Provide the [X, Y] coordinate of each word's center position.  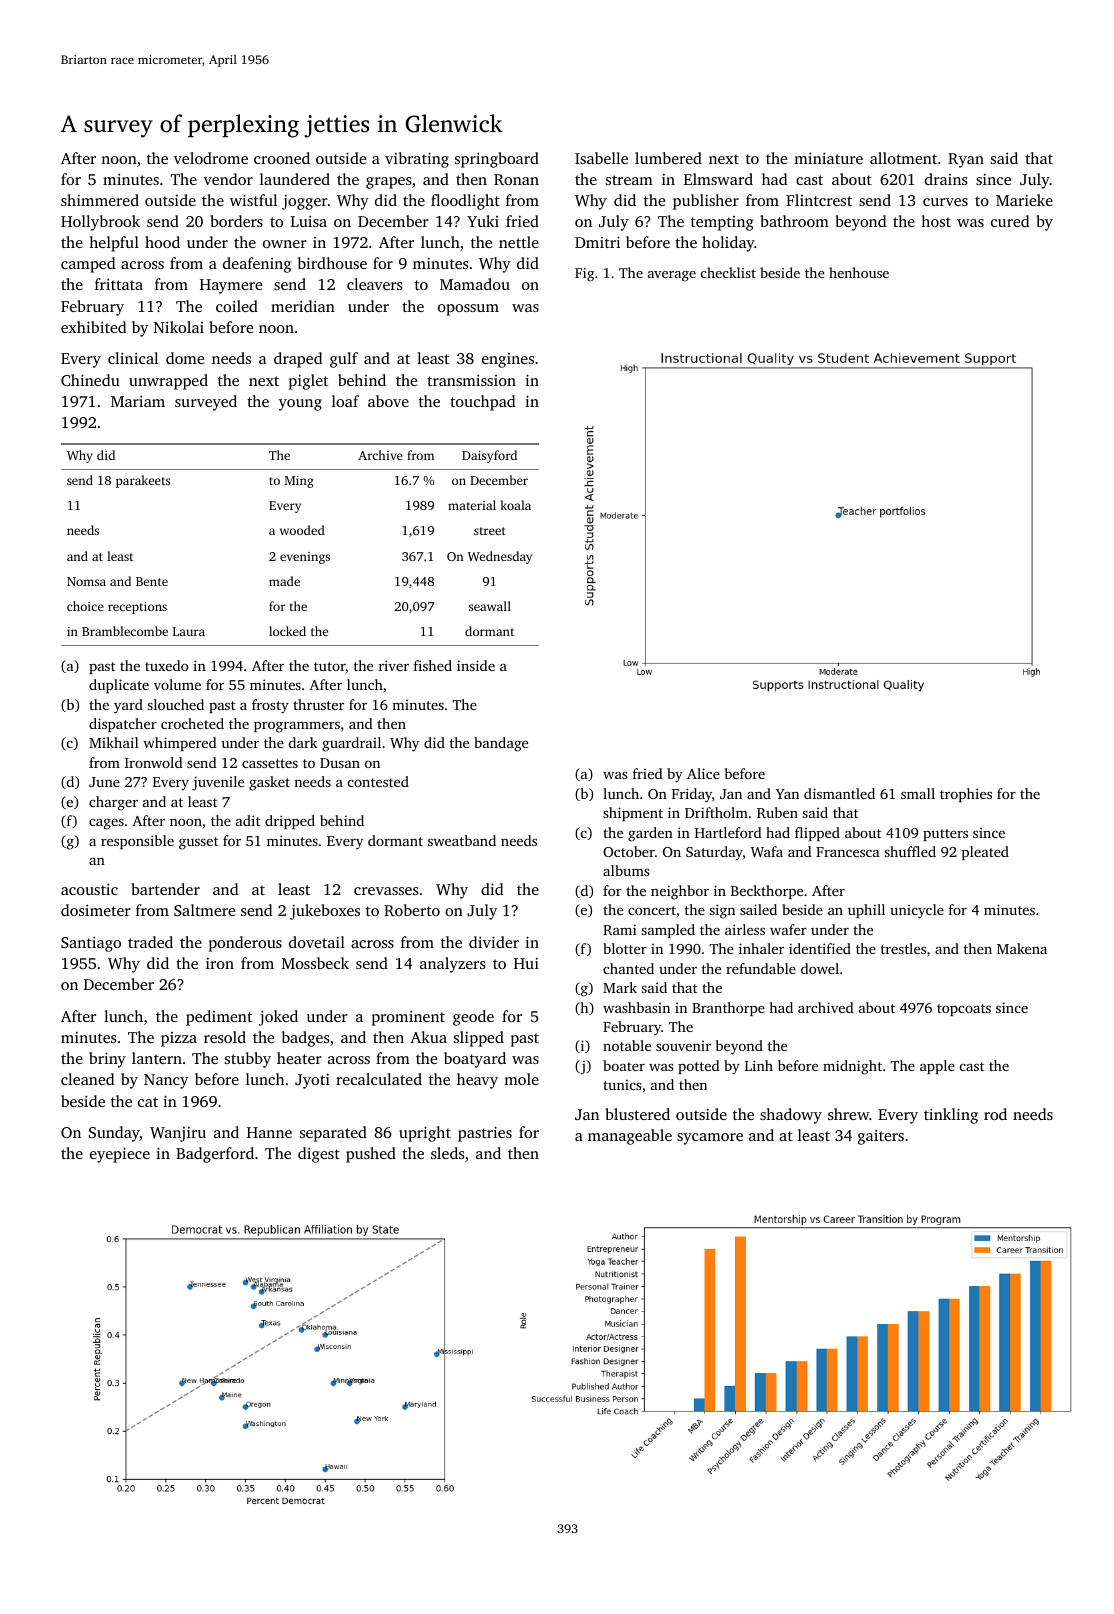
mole [521, 1079]
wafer [788, 929]
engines [508, 360]
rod [995, 1114]
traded [150, 942]
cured [1010, 221]
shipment [633, 814]
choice [85, 606]
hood [162, 242]
